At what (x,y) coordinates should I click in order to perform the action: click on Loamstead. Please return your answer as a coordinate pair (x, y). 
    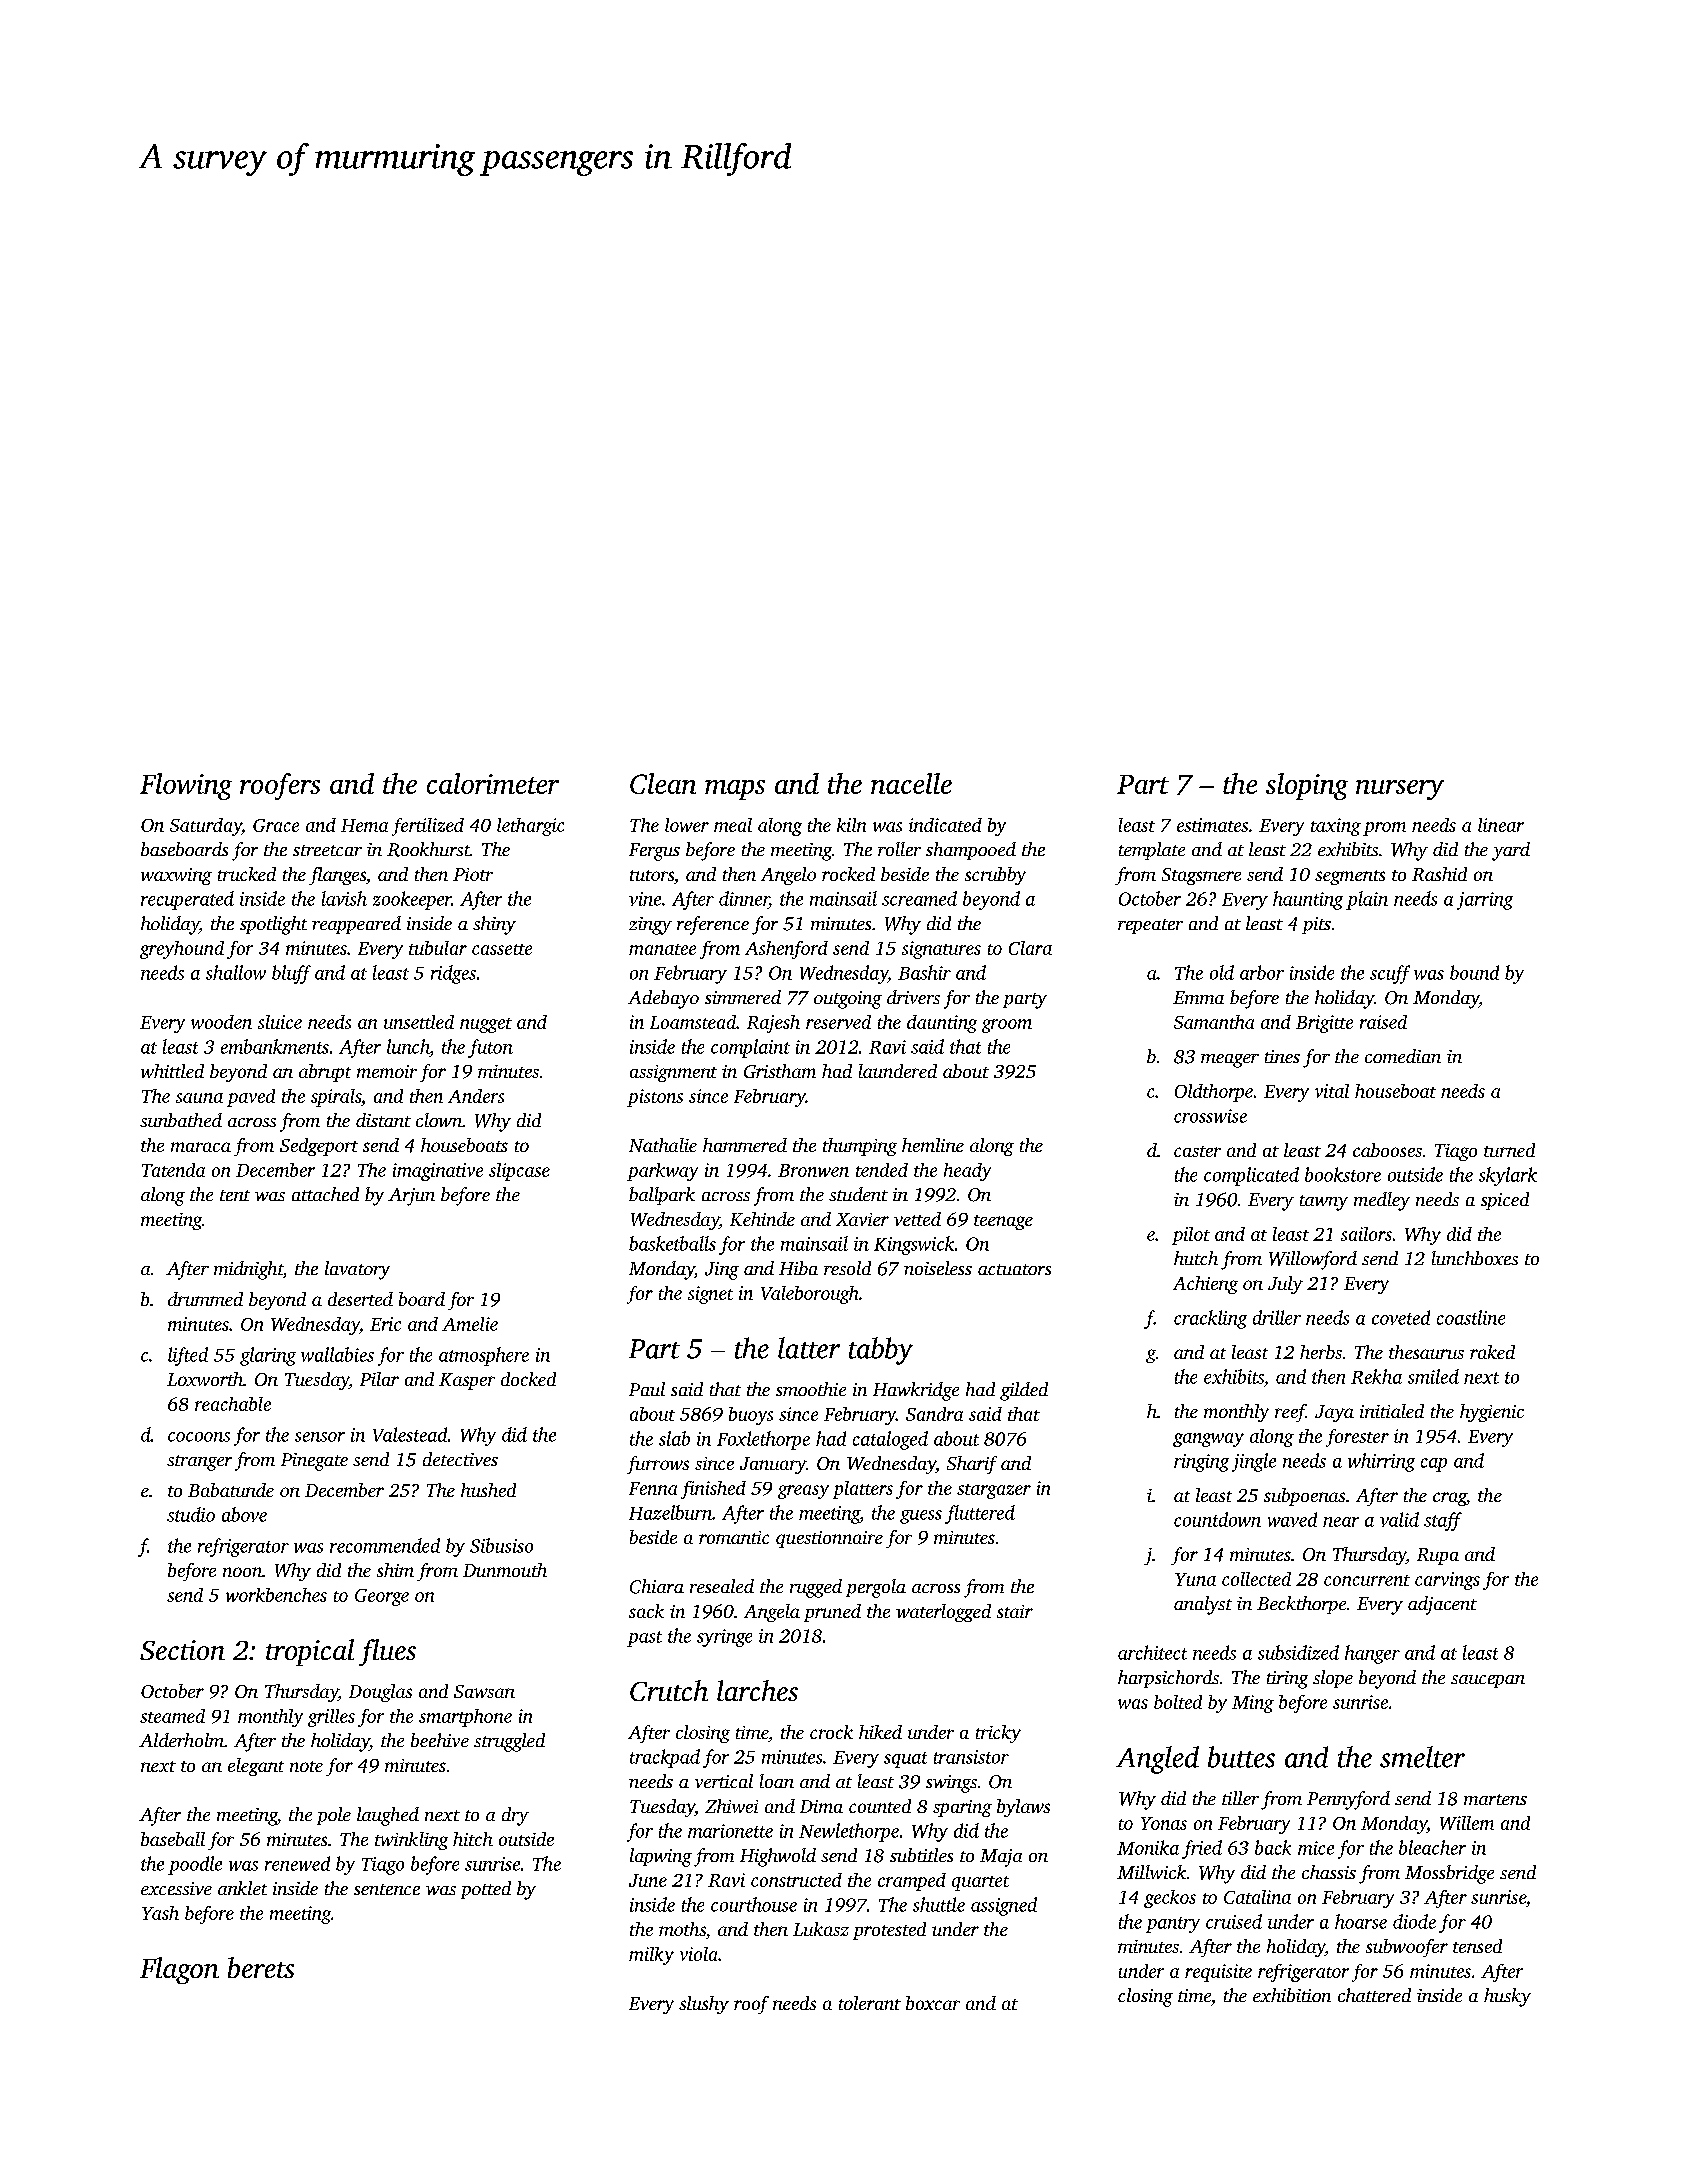
    Looking at the image, I should click on (693, 1022).
